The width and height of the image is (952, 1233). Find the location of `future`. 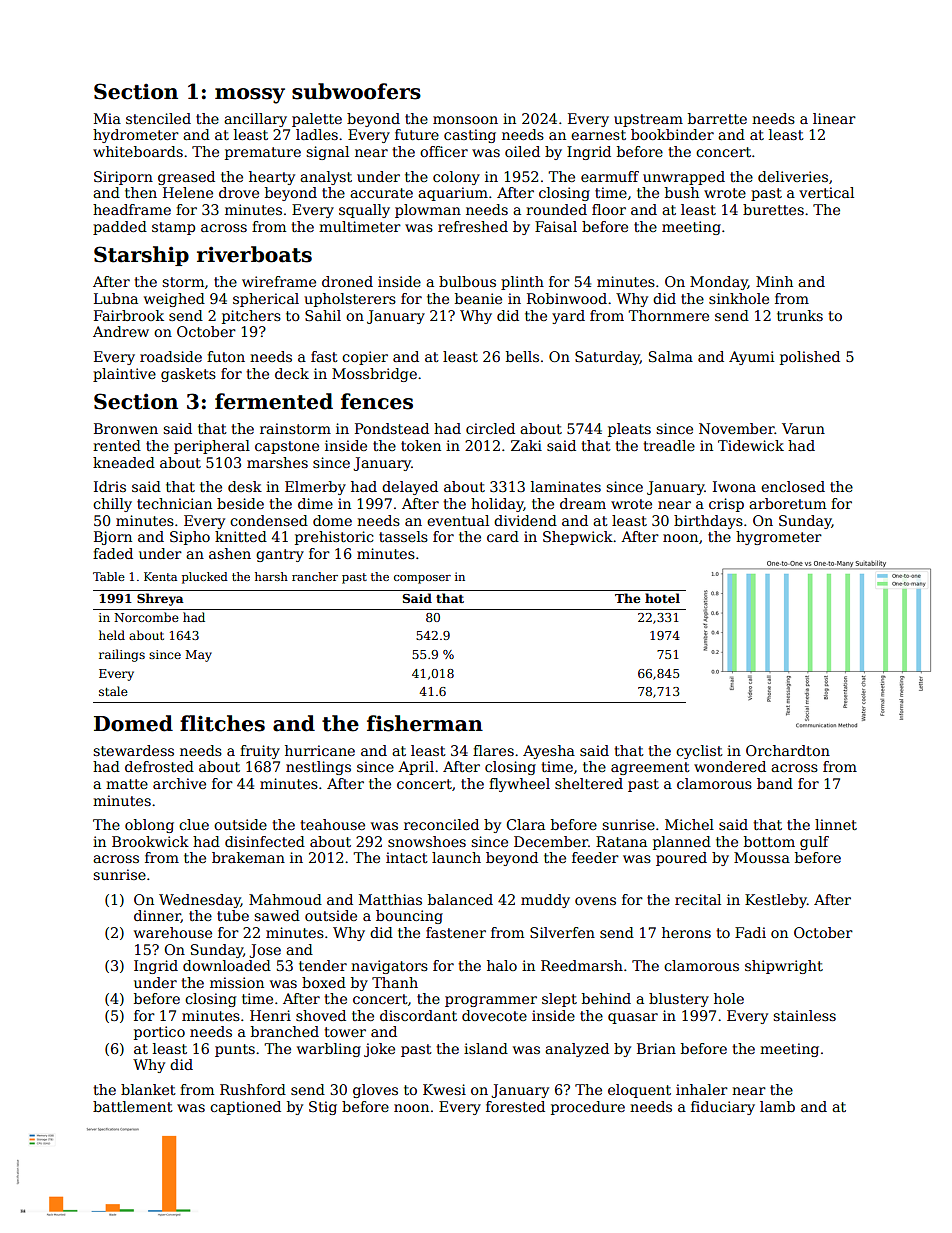

future is located at coordinates (417, 134).
